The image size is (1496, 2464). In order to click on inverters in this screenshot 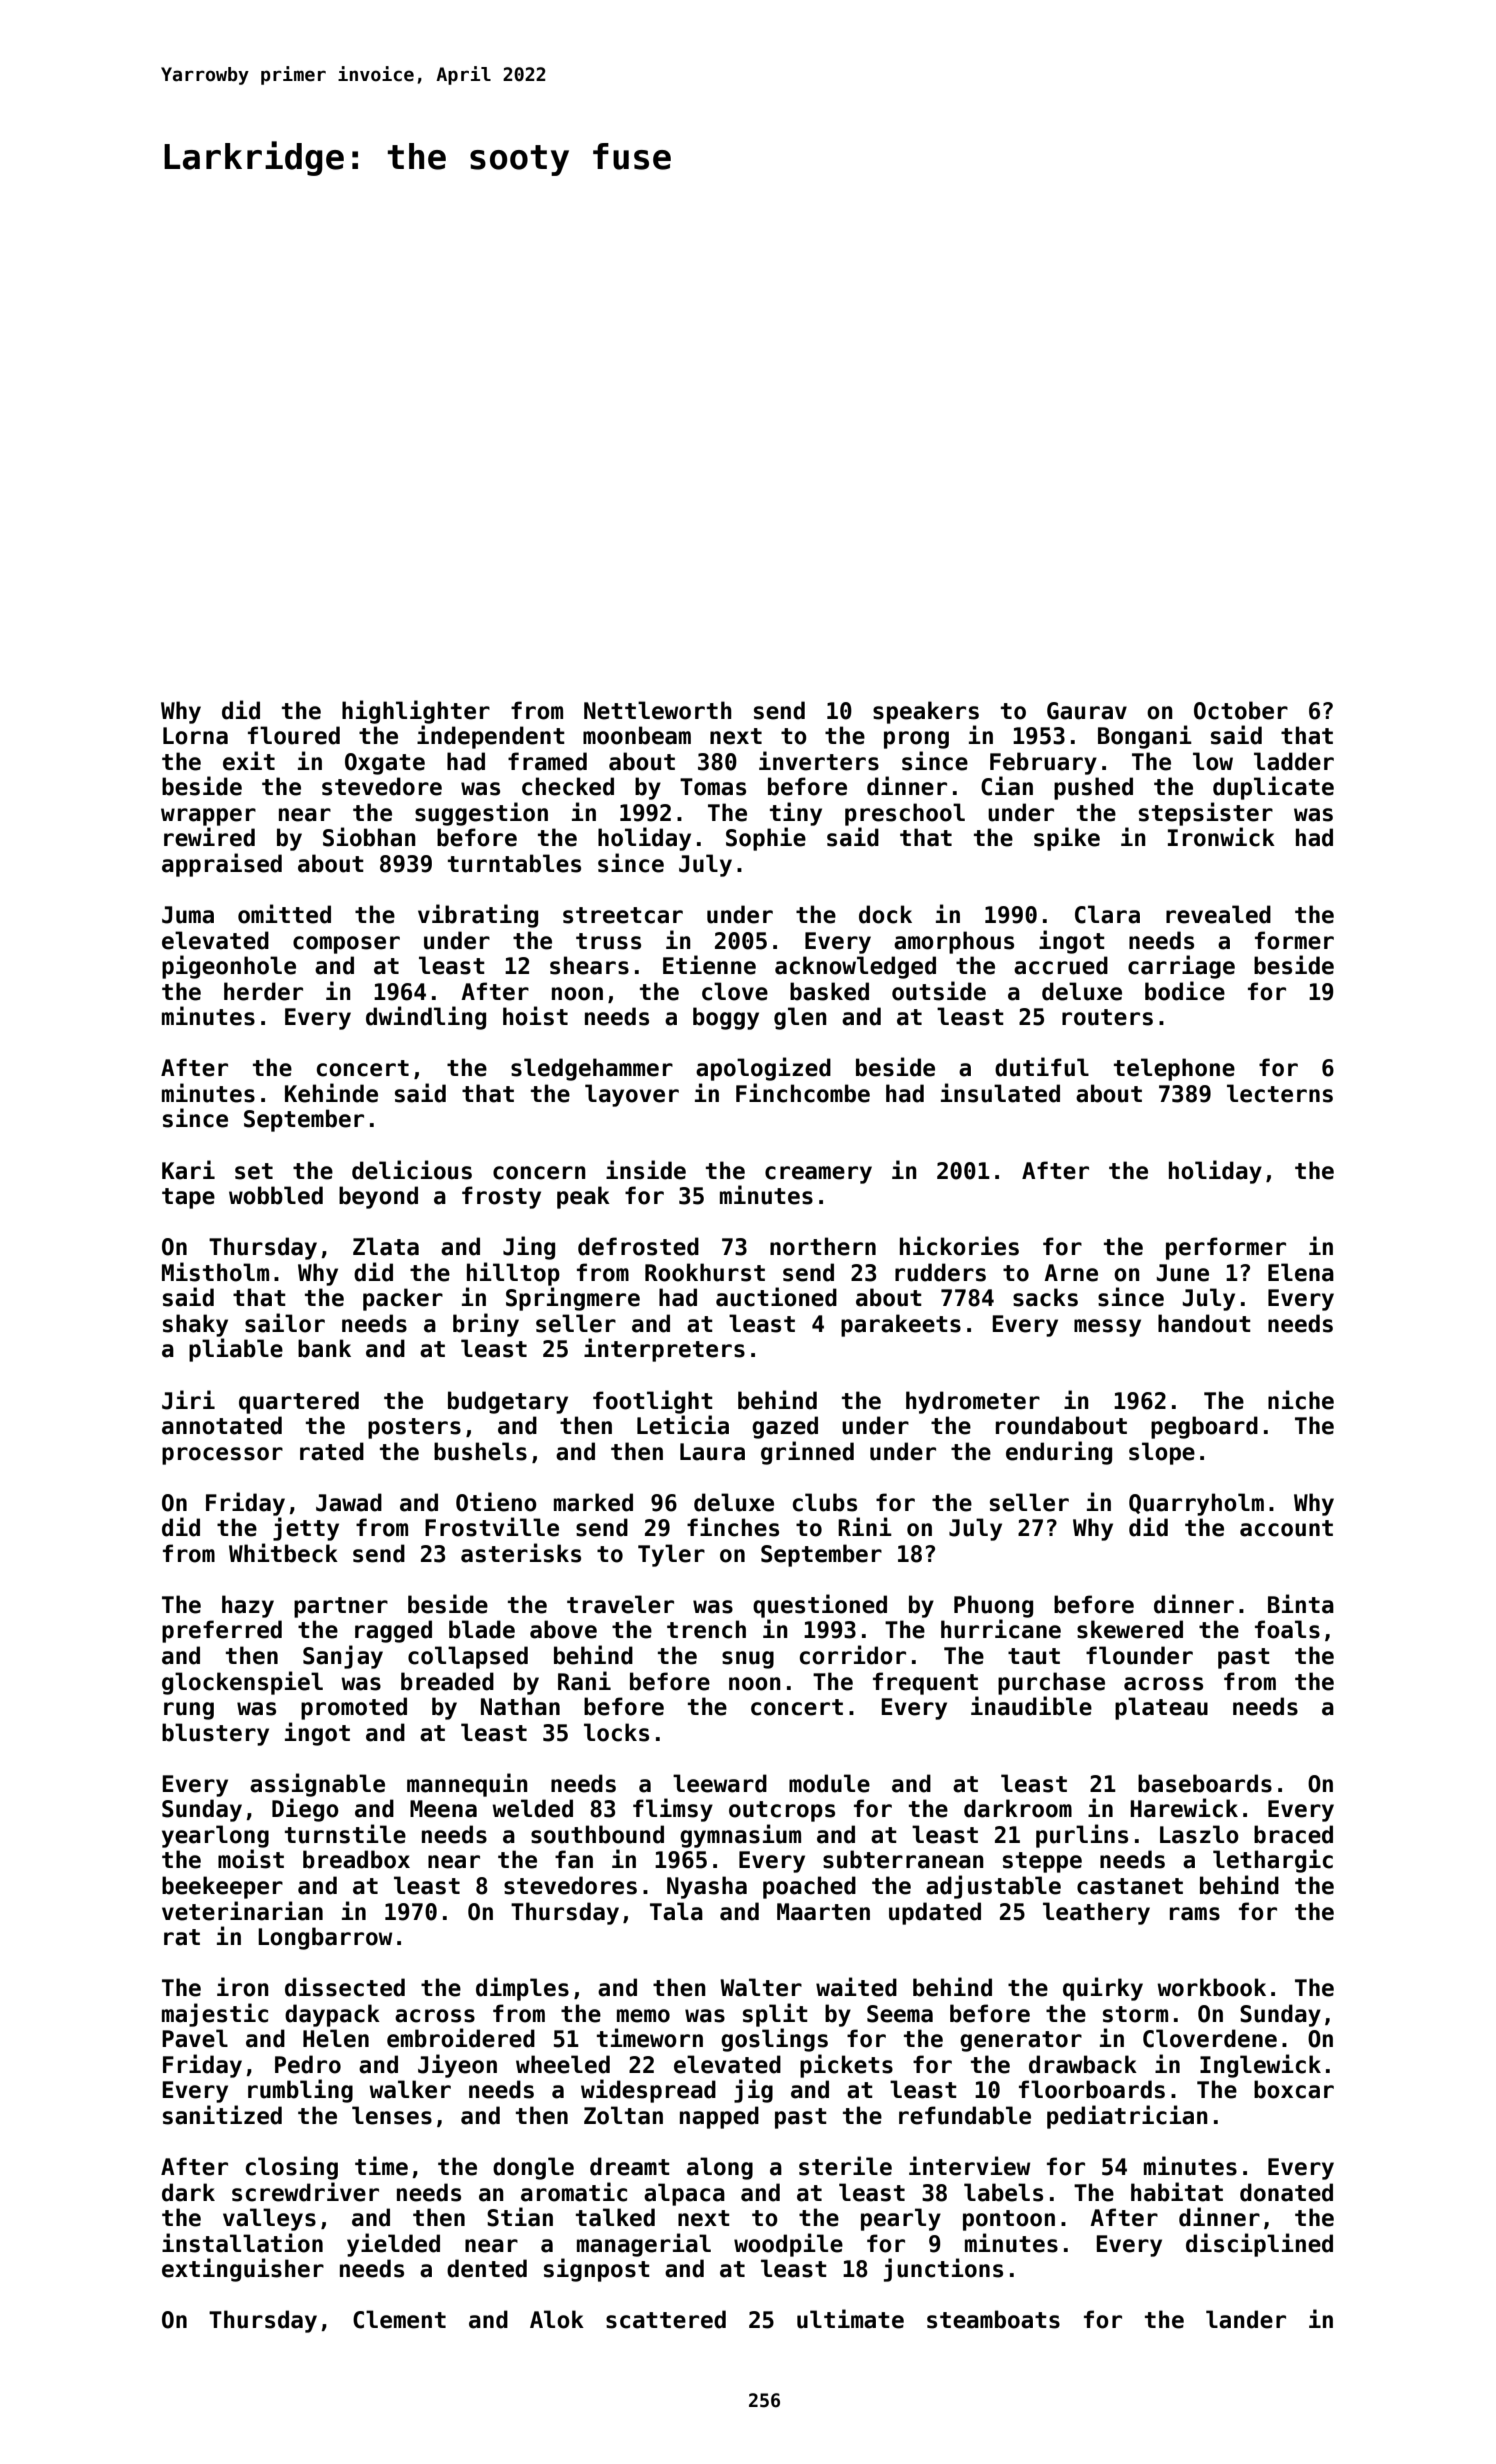, I will do `click(819, 761)`.
